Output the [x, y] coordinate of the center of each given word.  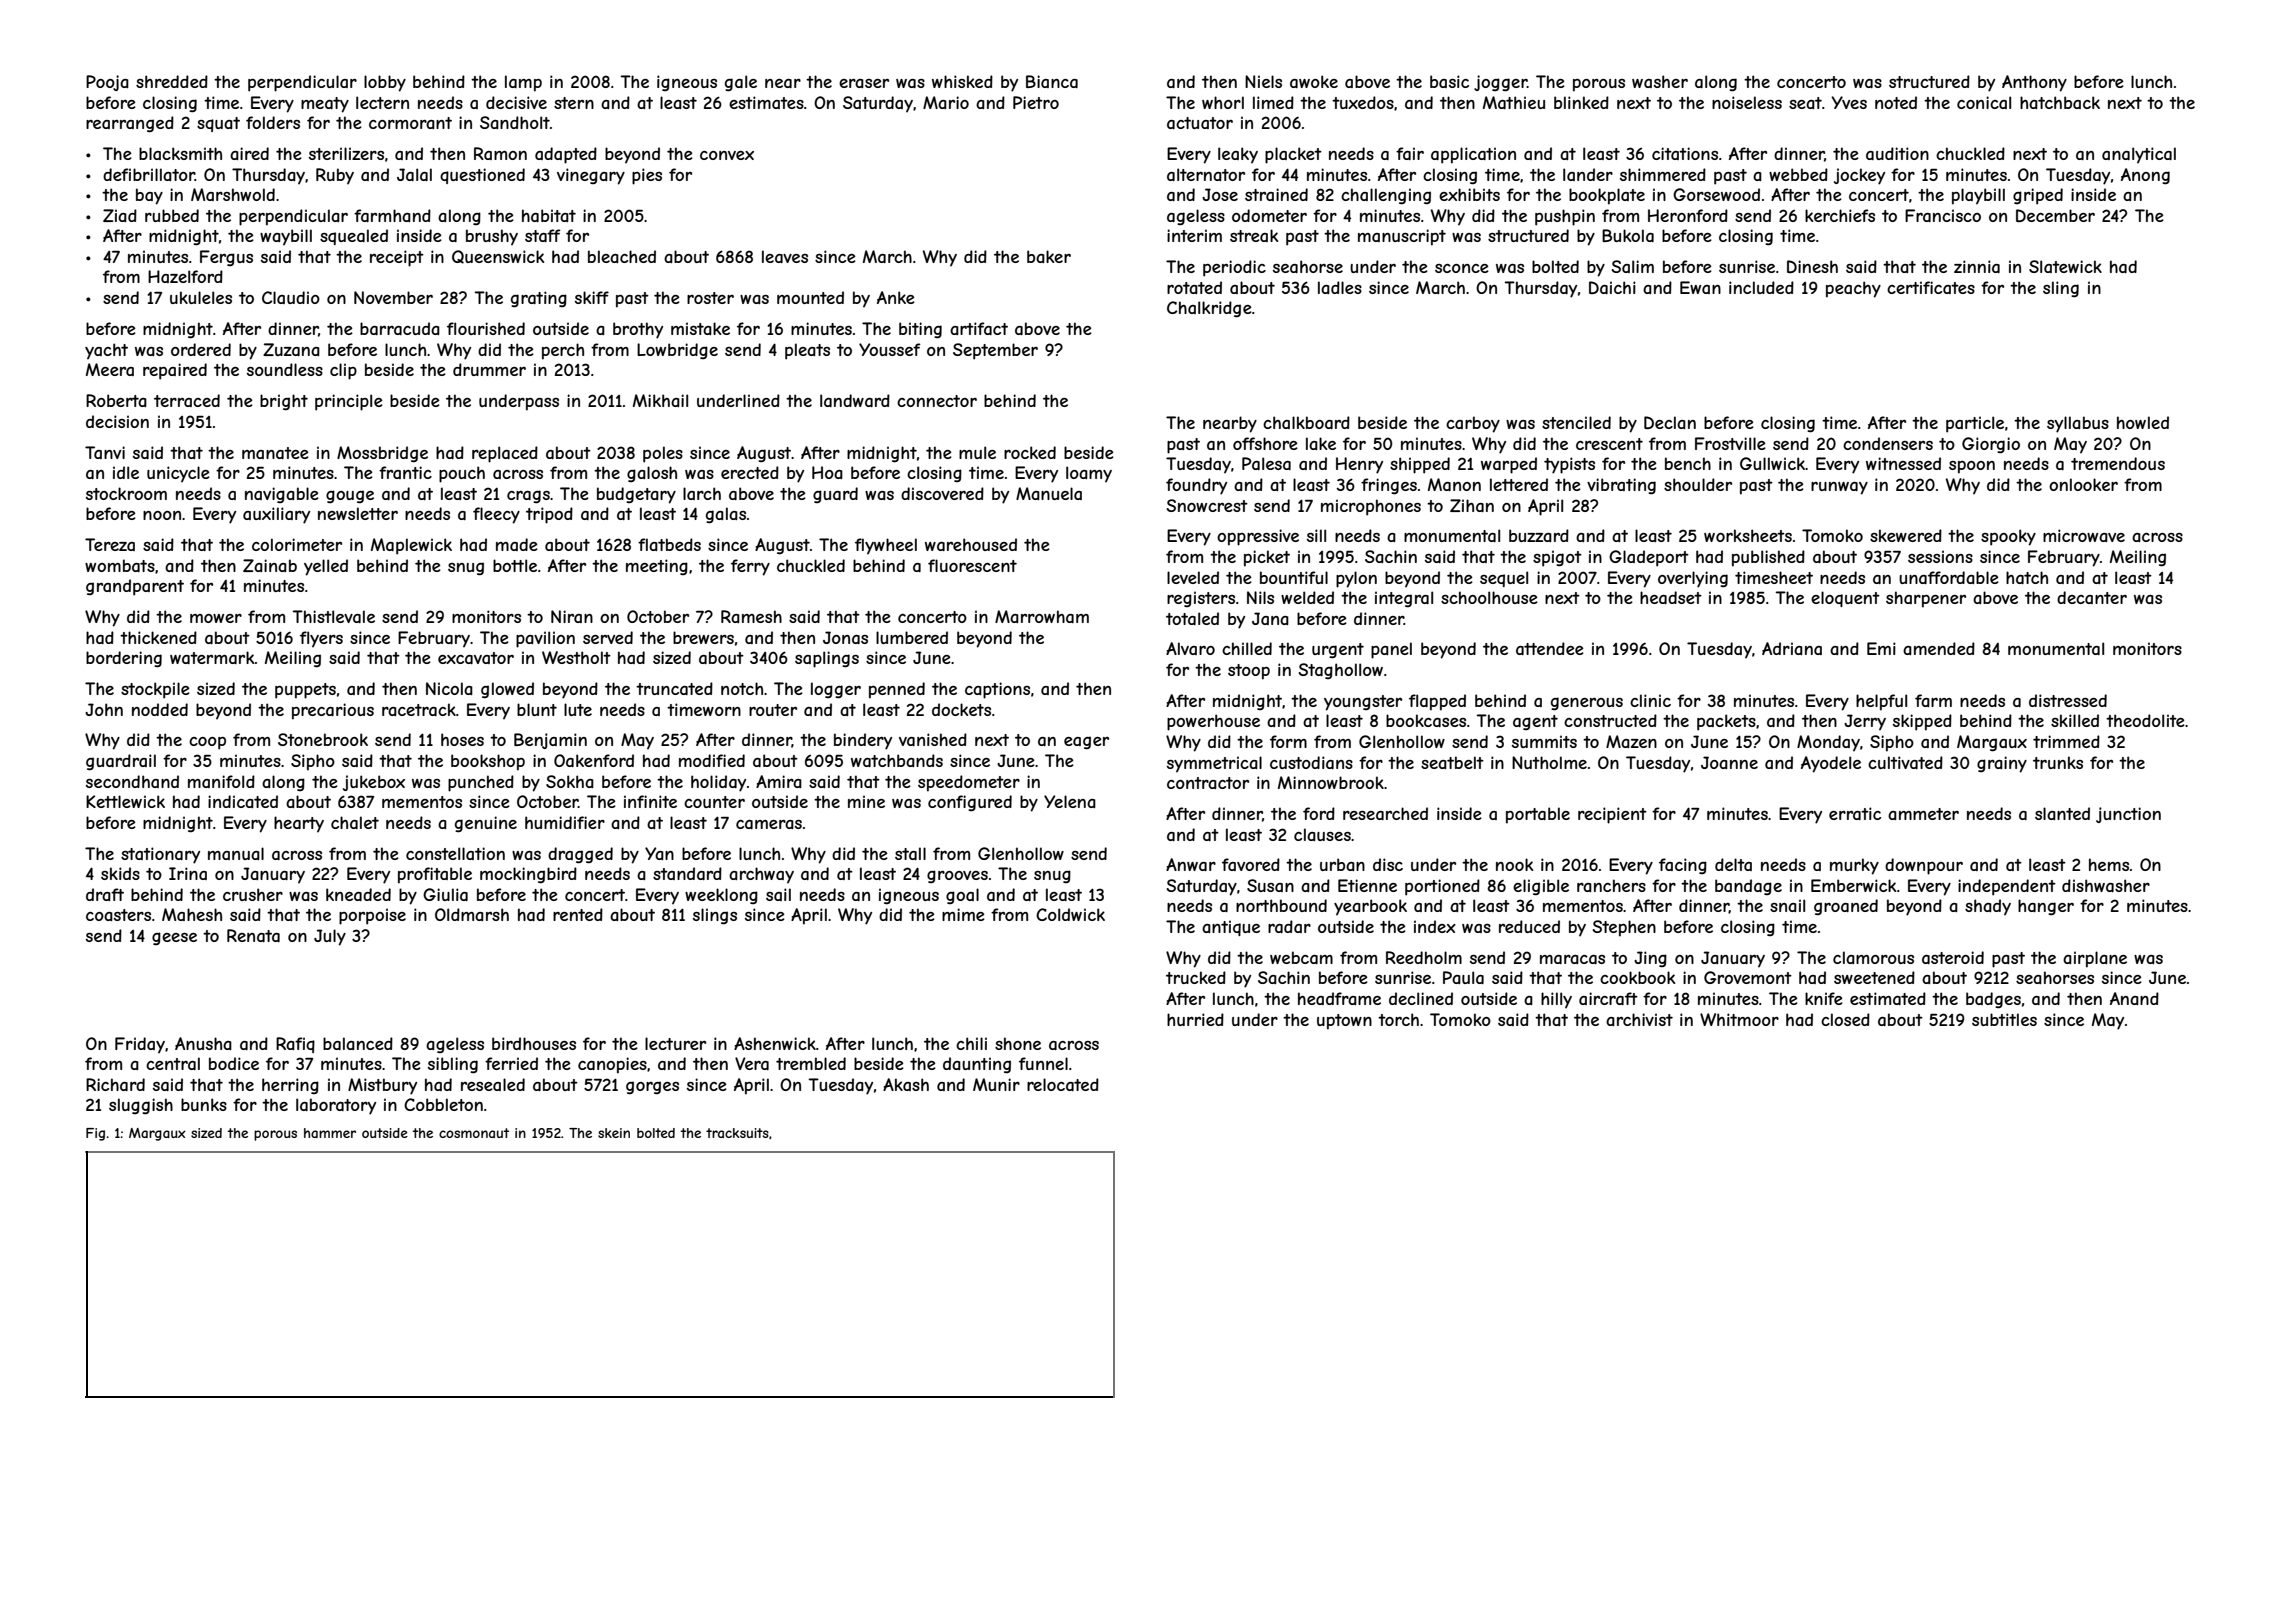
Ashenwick [775, 1043]
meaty [325, 105]
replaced [505, 454]
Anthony [2034, 83]
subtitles [2004, 1019]
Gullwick [1772, 463]
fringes [1389, 486]
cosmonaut [474, 1133]
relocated [1063, 1084]
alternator [1206, 174]
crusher [253, 894]
